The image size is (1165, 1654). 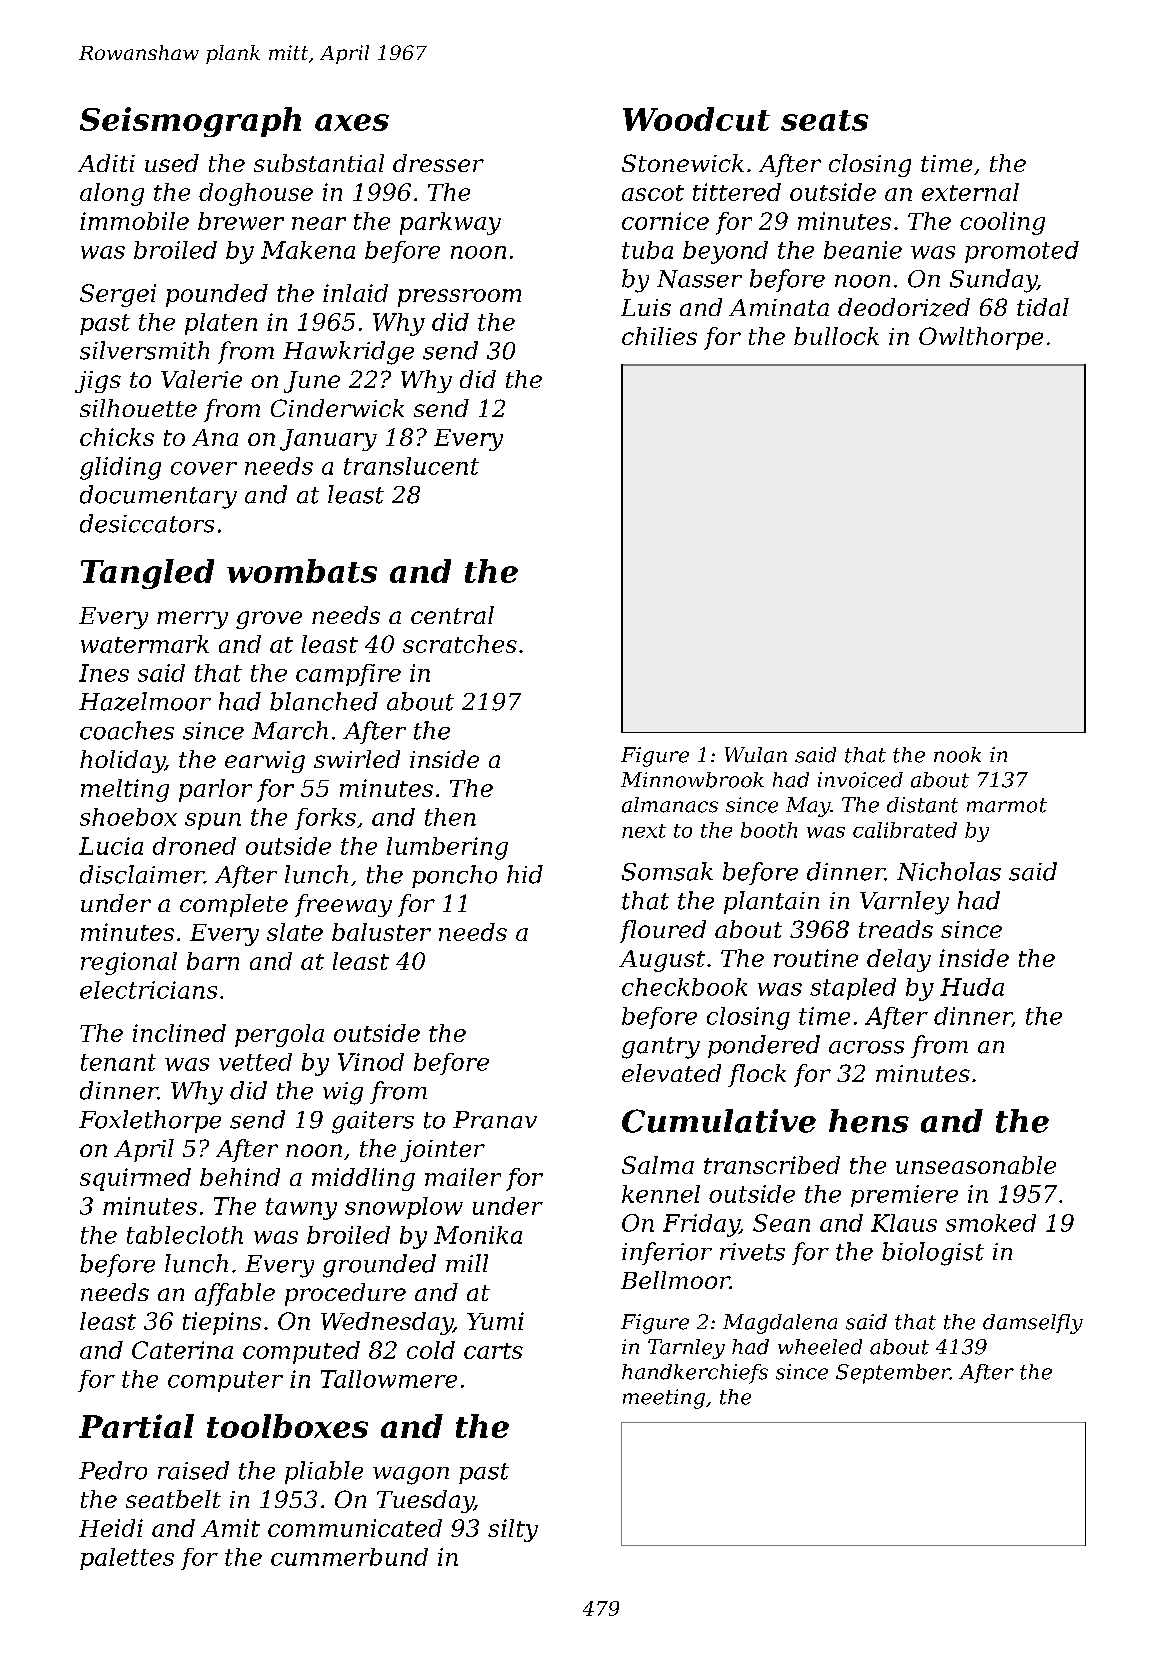 What do you see at coordinates (860, 780) in the page?
I see `invoiced` at bounding box center [860, 780].
